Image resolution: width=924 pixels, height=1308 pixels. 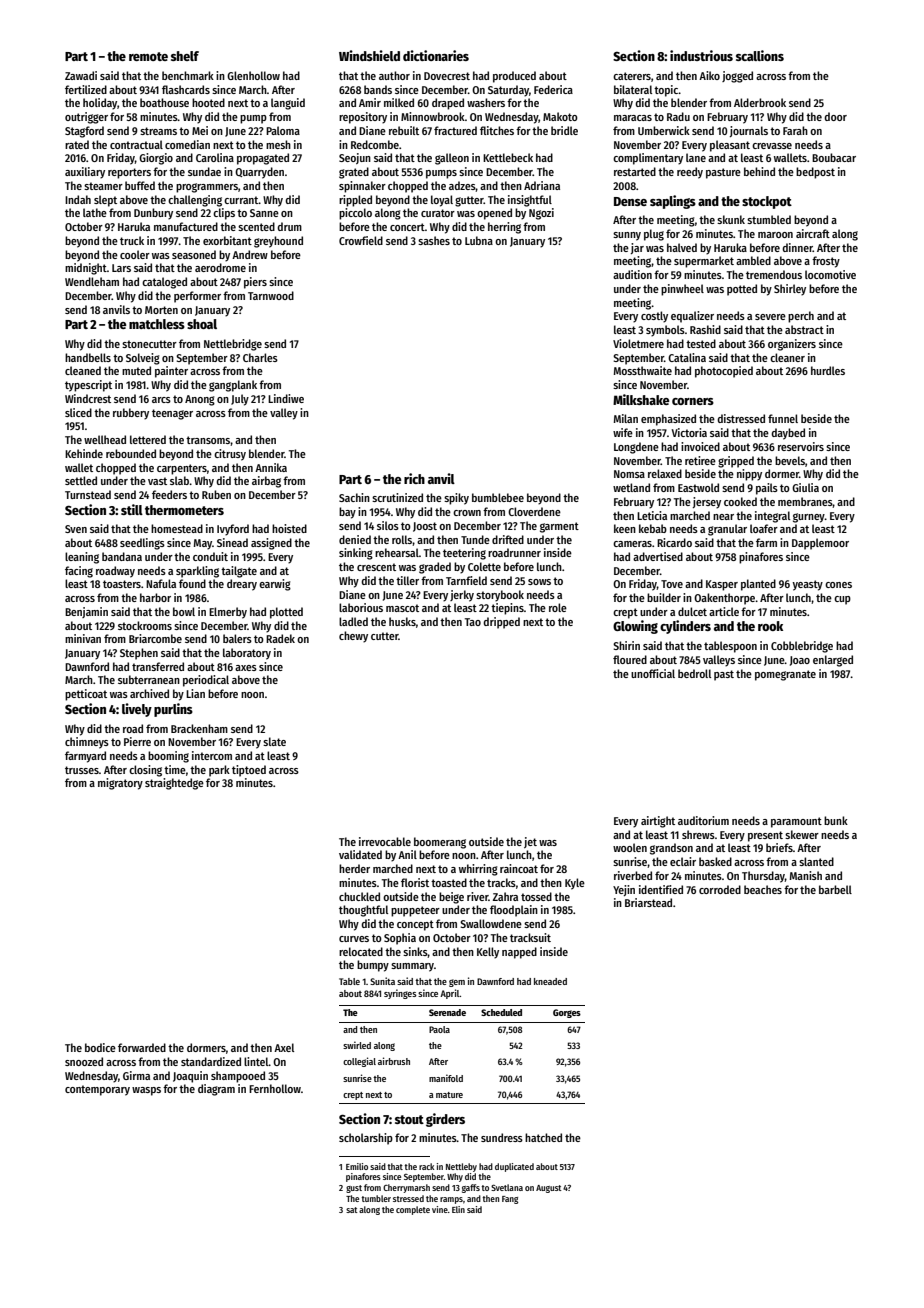 I want to click on Sunita, so click(x=382, y=981).
